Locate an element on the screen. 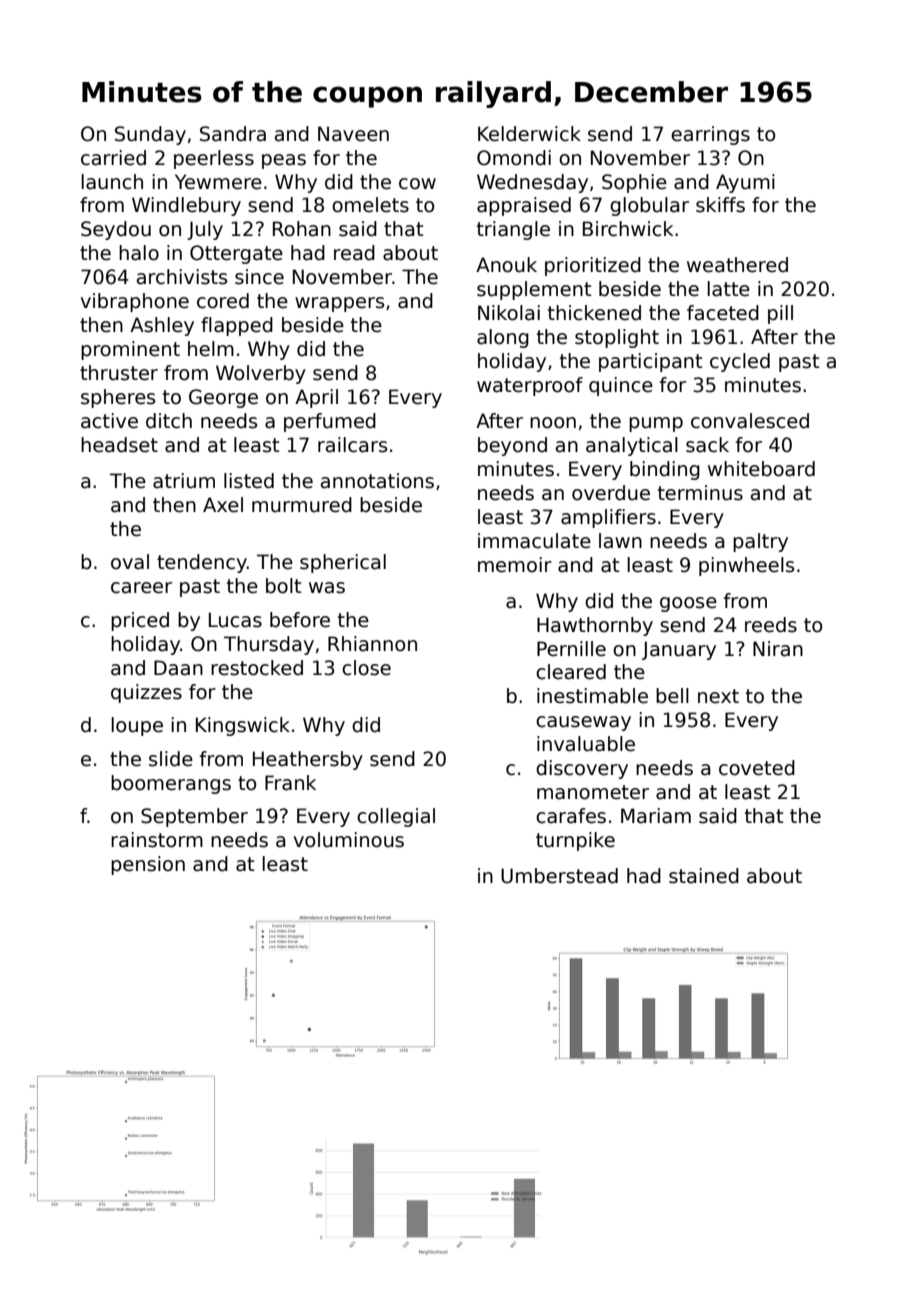  Windlebury is located at coordinates (186, 206).
